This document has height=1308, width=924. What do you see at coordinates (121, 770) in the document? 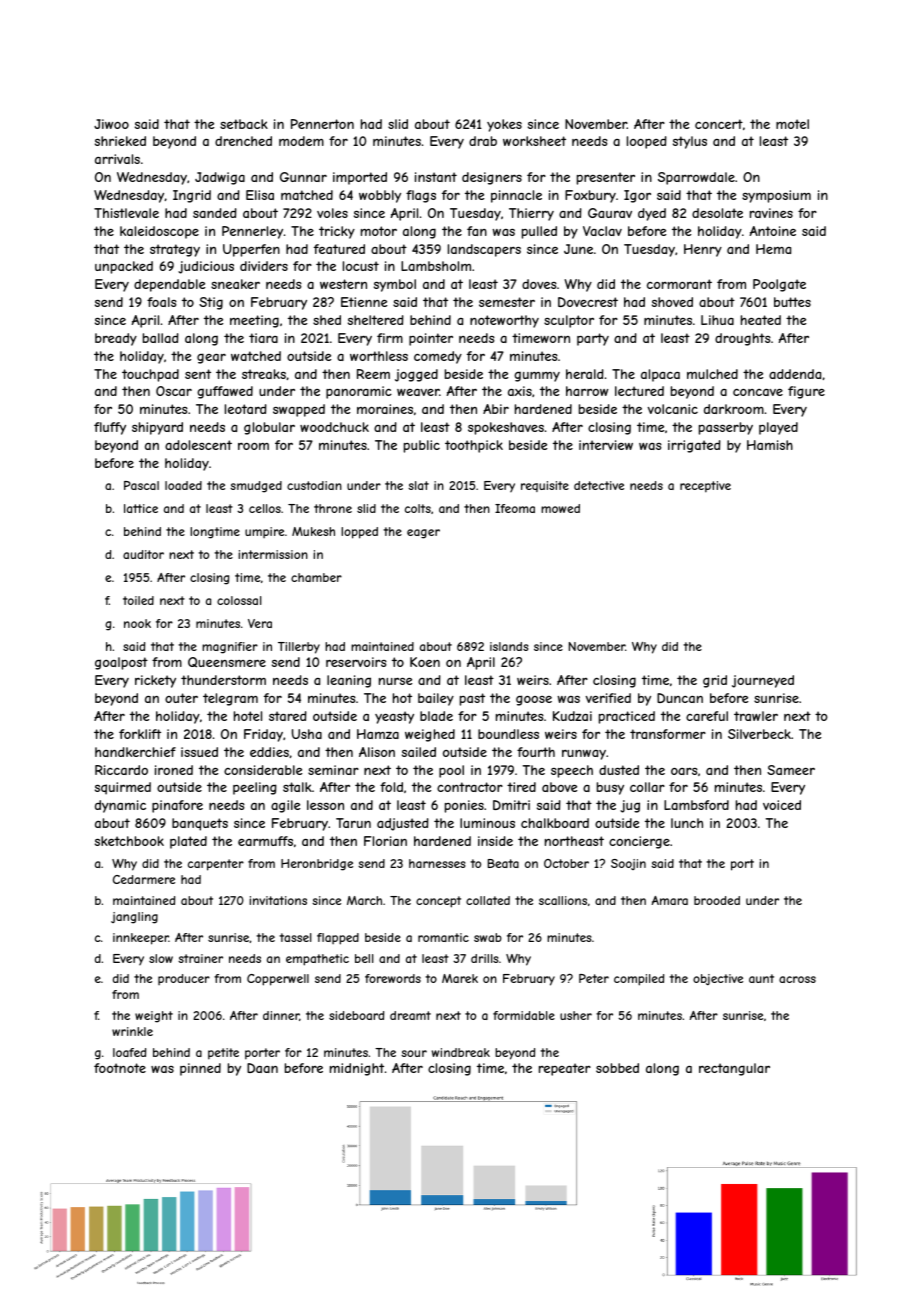
I see `Riccardo` at bounding box center [121, 770].
